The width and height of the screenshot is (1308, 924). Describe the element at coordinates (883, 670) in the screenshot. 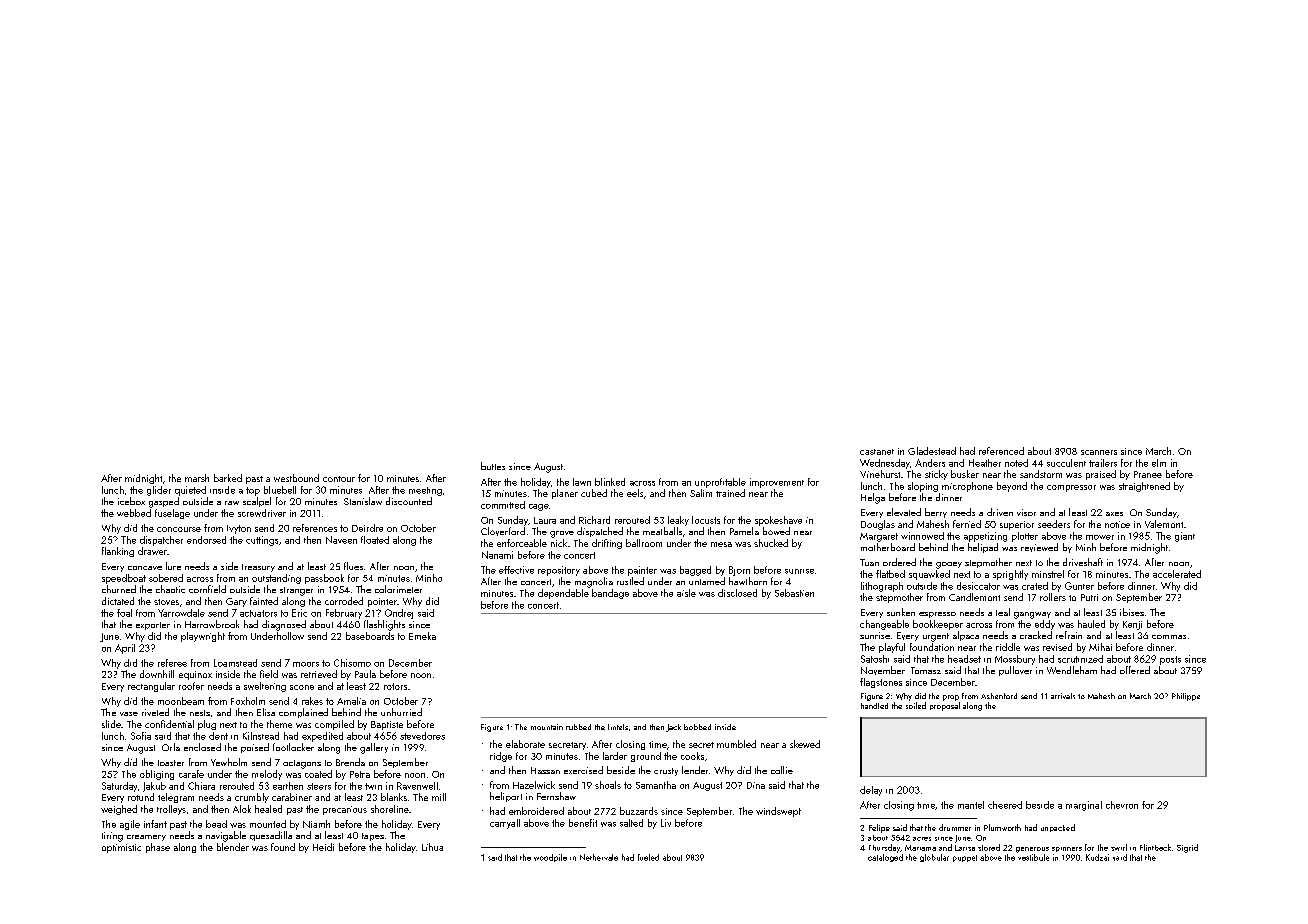

I see `November` at that location.
